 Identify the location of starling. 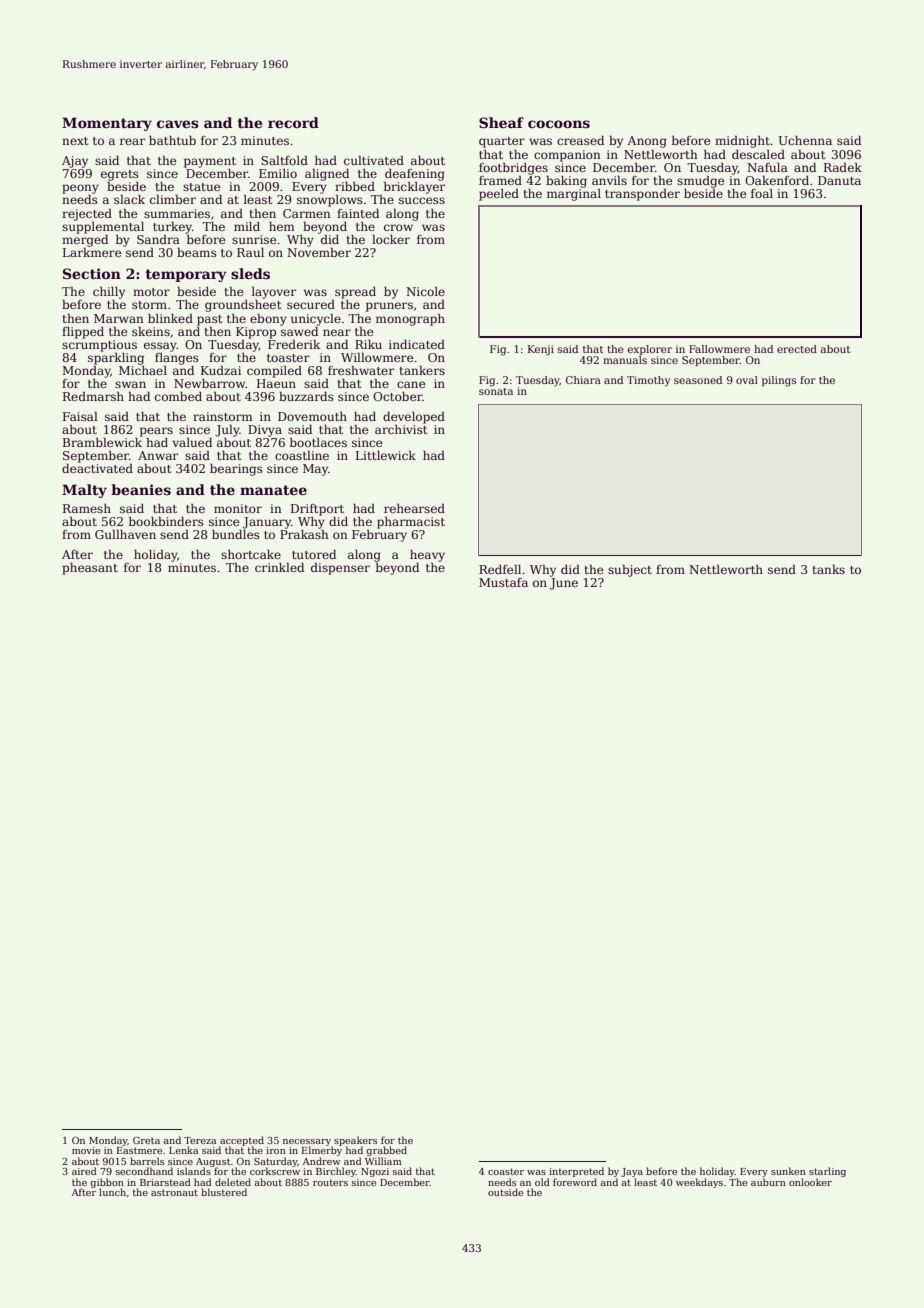
(827, 1172).
